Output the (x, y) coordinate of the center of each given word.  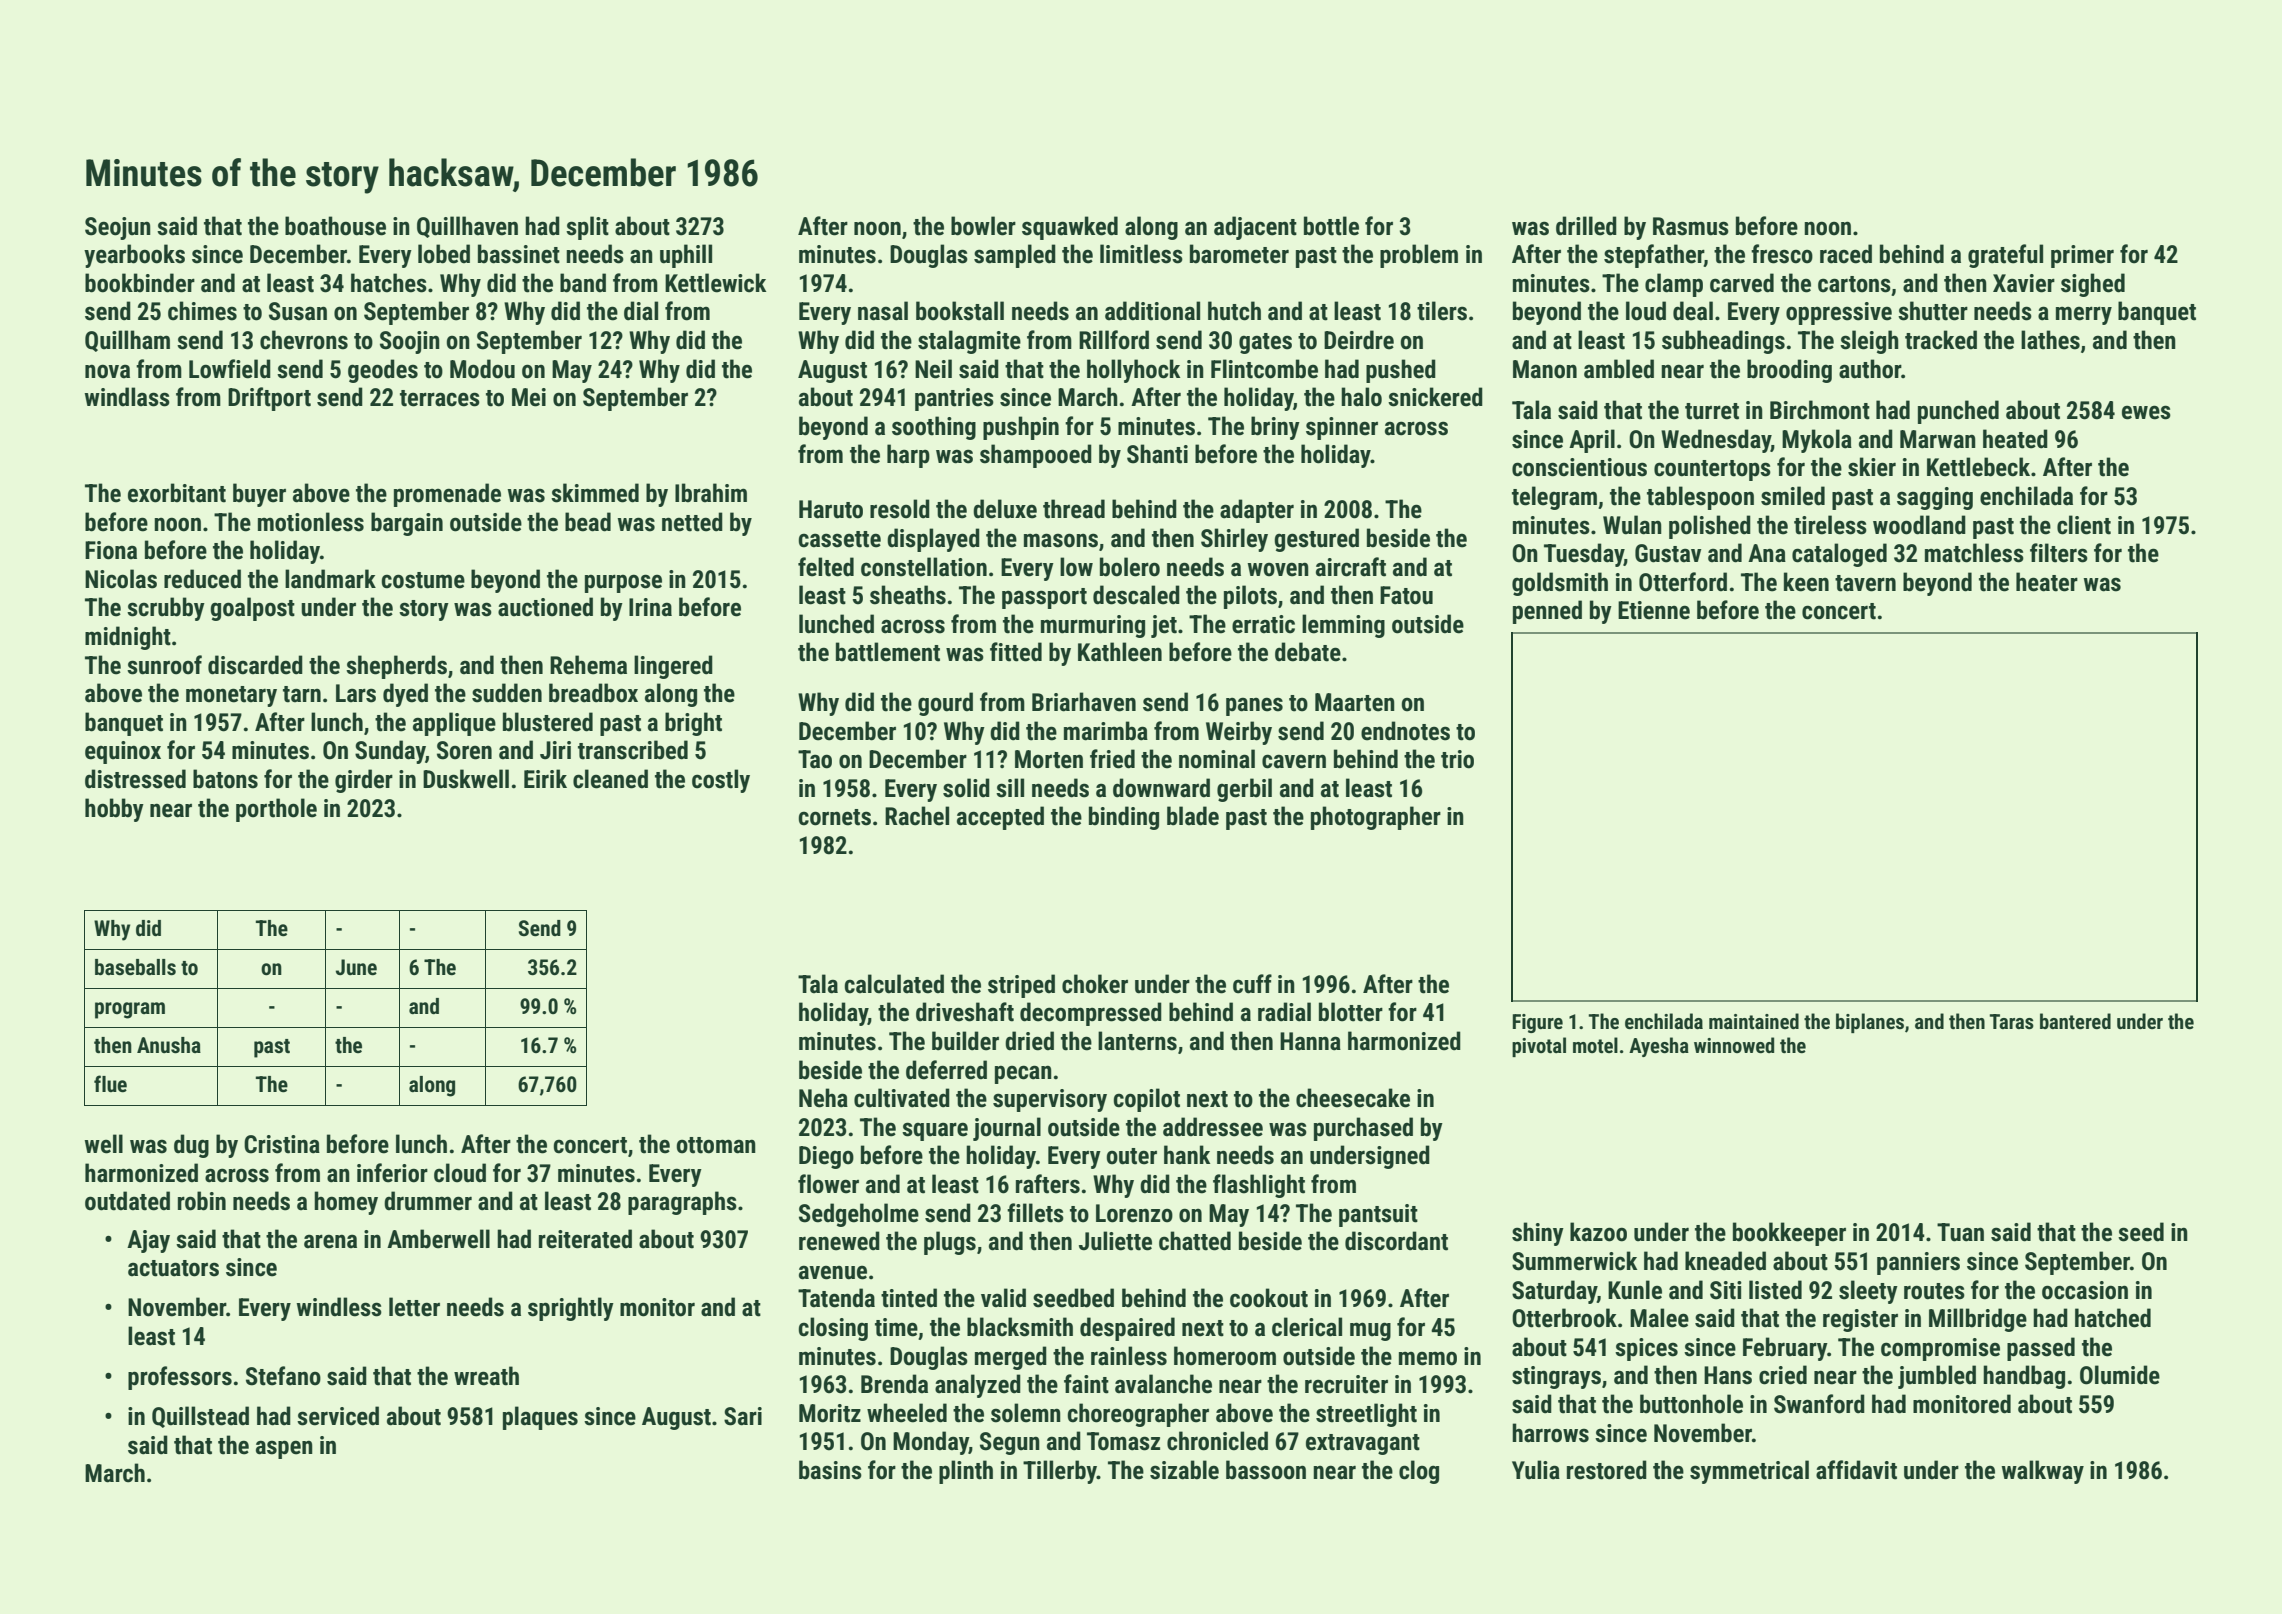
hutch (1234, 311)
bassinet (519, 254)
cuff (1252, 984)
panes (1254, 706)
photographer (1376, 818)
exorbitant (177, 493)
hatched (2113, 1318)
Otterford (1683, 582)
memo (1428, 1358)
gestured (1316, 540)
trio (1457, 759)
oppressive (1839, 313)
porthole (276, 810)
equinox (123, 752)
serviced (338, 1416)
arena (330, 1241)
